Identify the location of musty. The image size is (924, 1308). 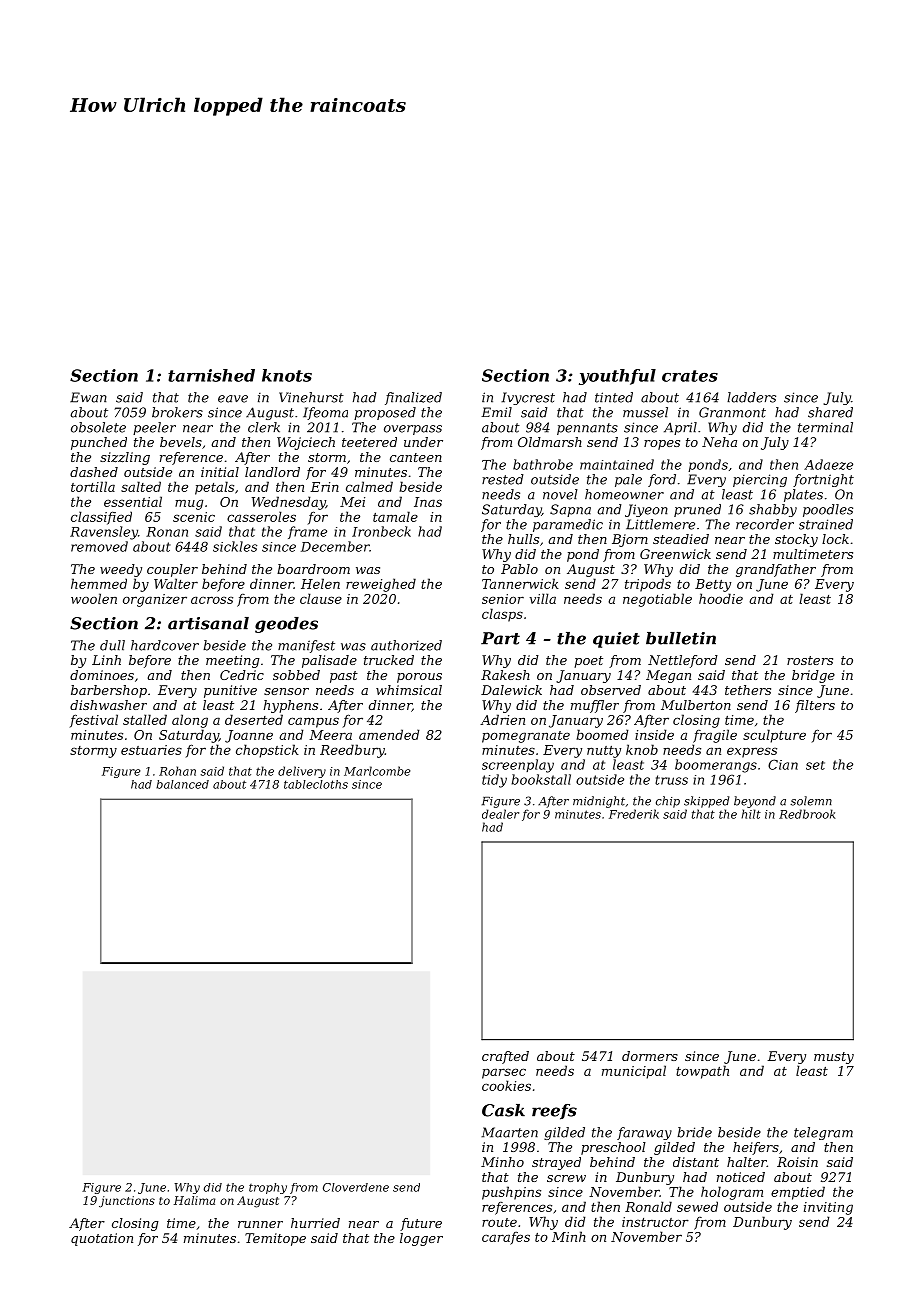
(834, 1058).
